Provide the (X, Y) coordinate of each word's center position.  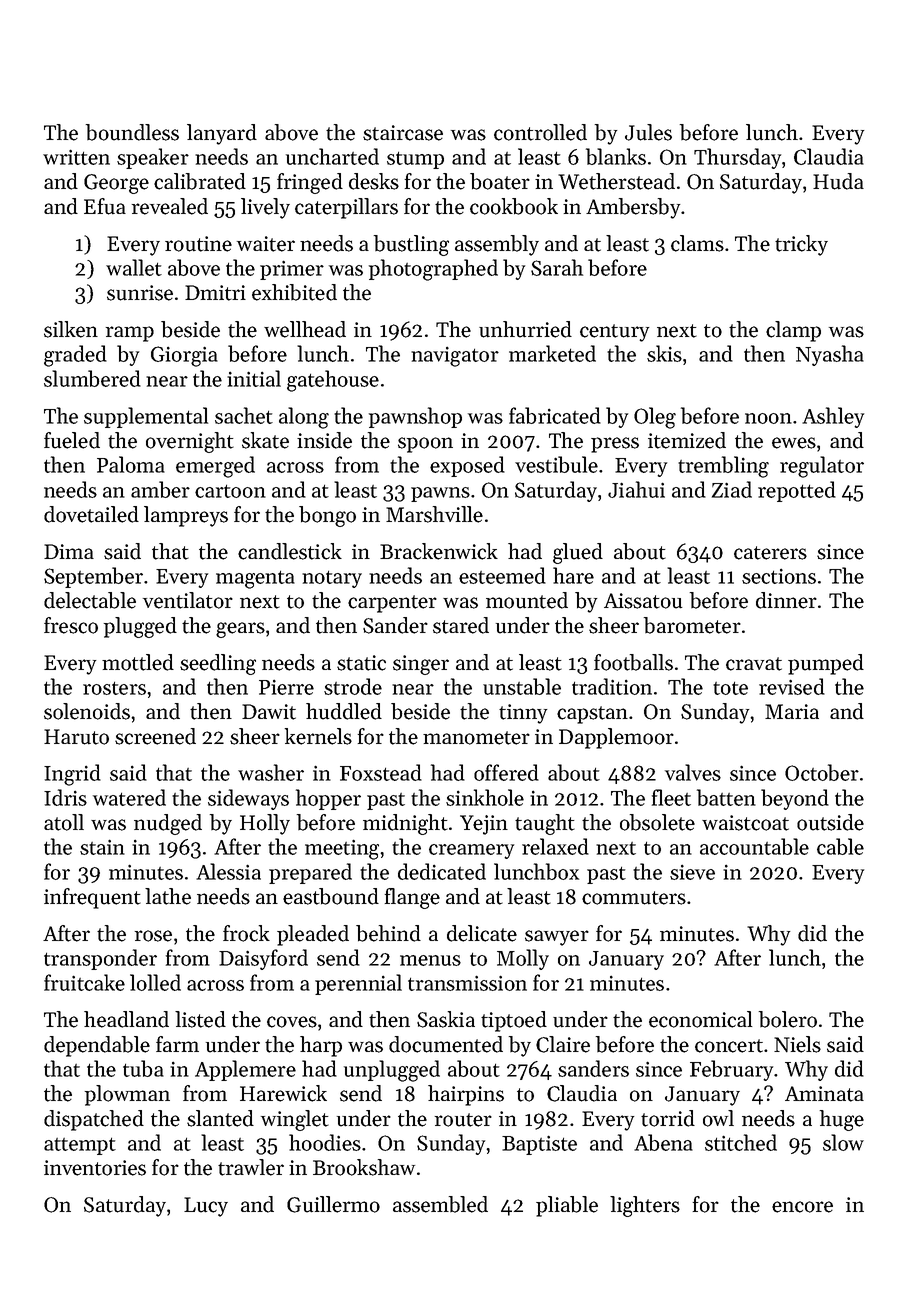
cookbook (514, 206)
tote (730, 688)
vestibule (556, 464)
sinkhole (485, 797)
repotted (797, 491)
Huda (838, 181)
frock (246, 933)
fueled (72, 440)
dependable (97, 1046)
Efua (105, 206)
